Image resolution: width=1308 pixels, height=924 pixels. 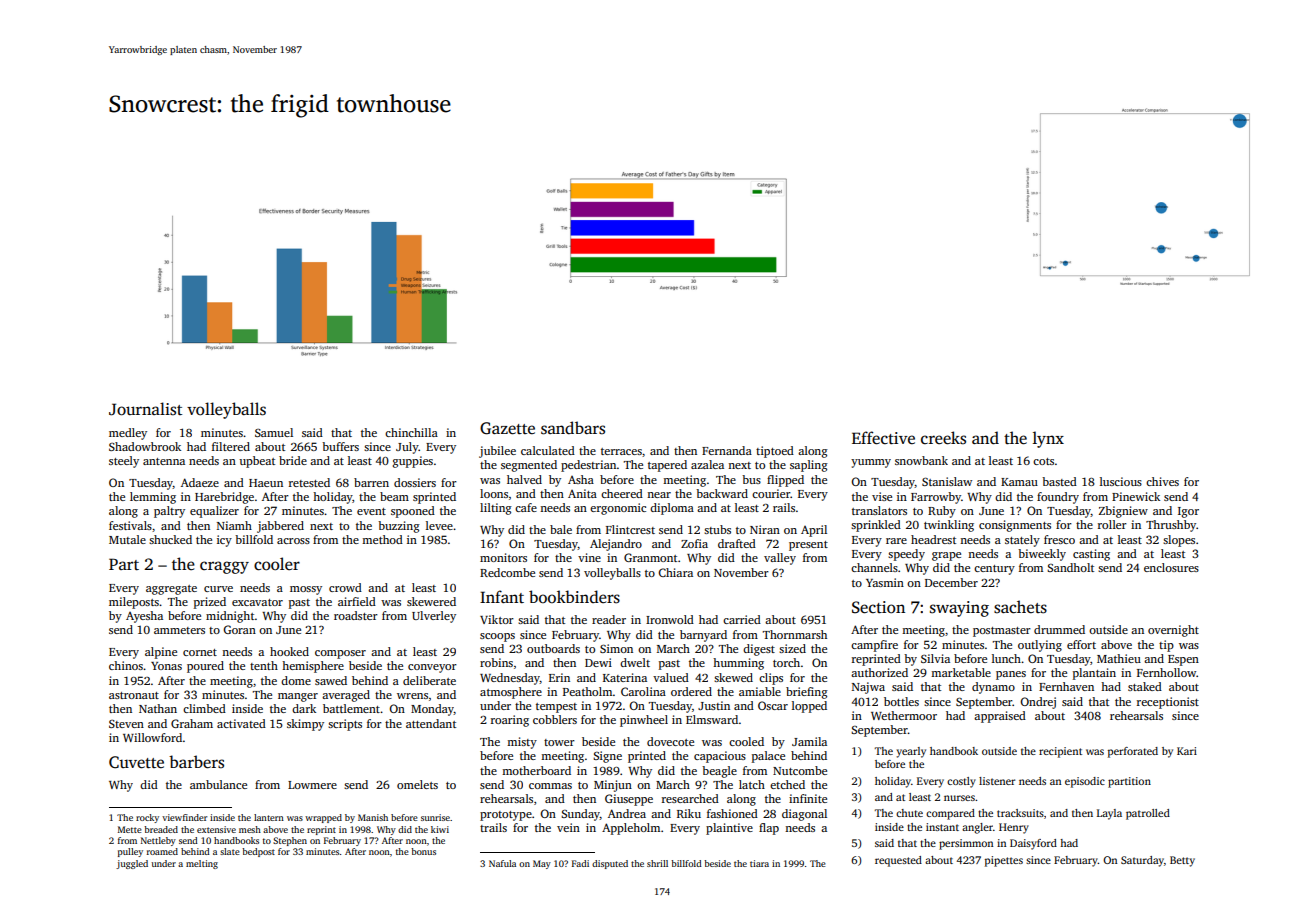 What do you see at coordinates (1048, 439) in the page?
I see `lynx` at bounding box center [1048, 439].
